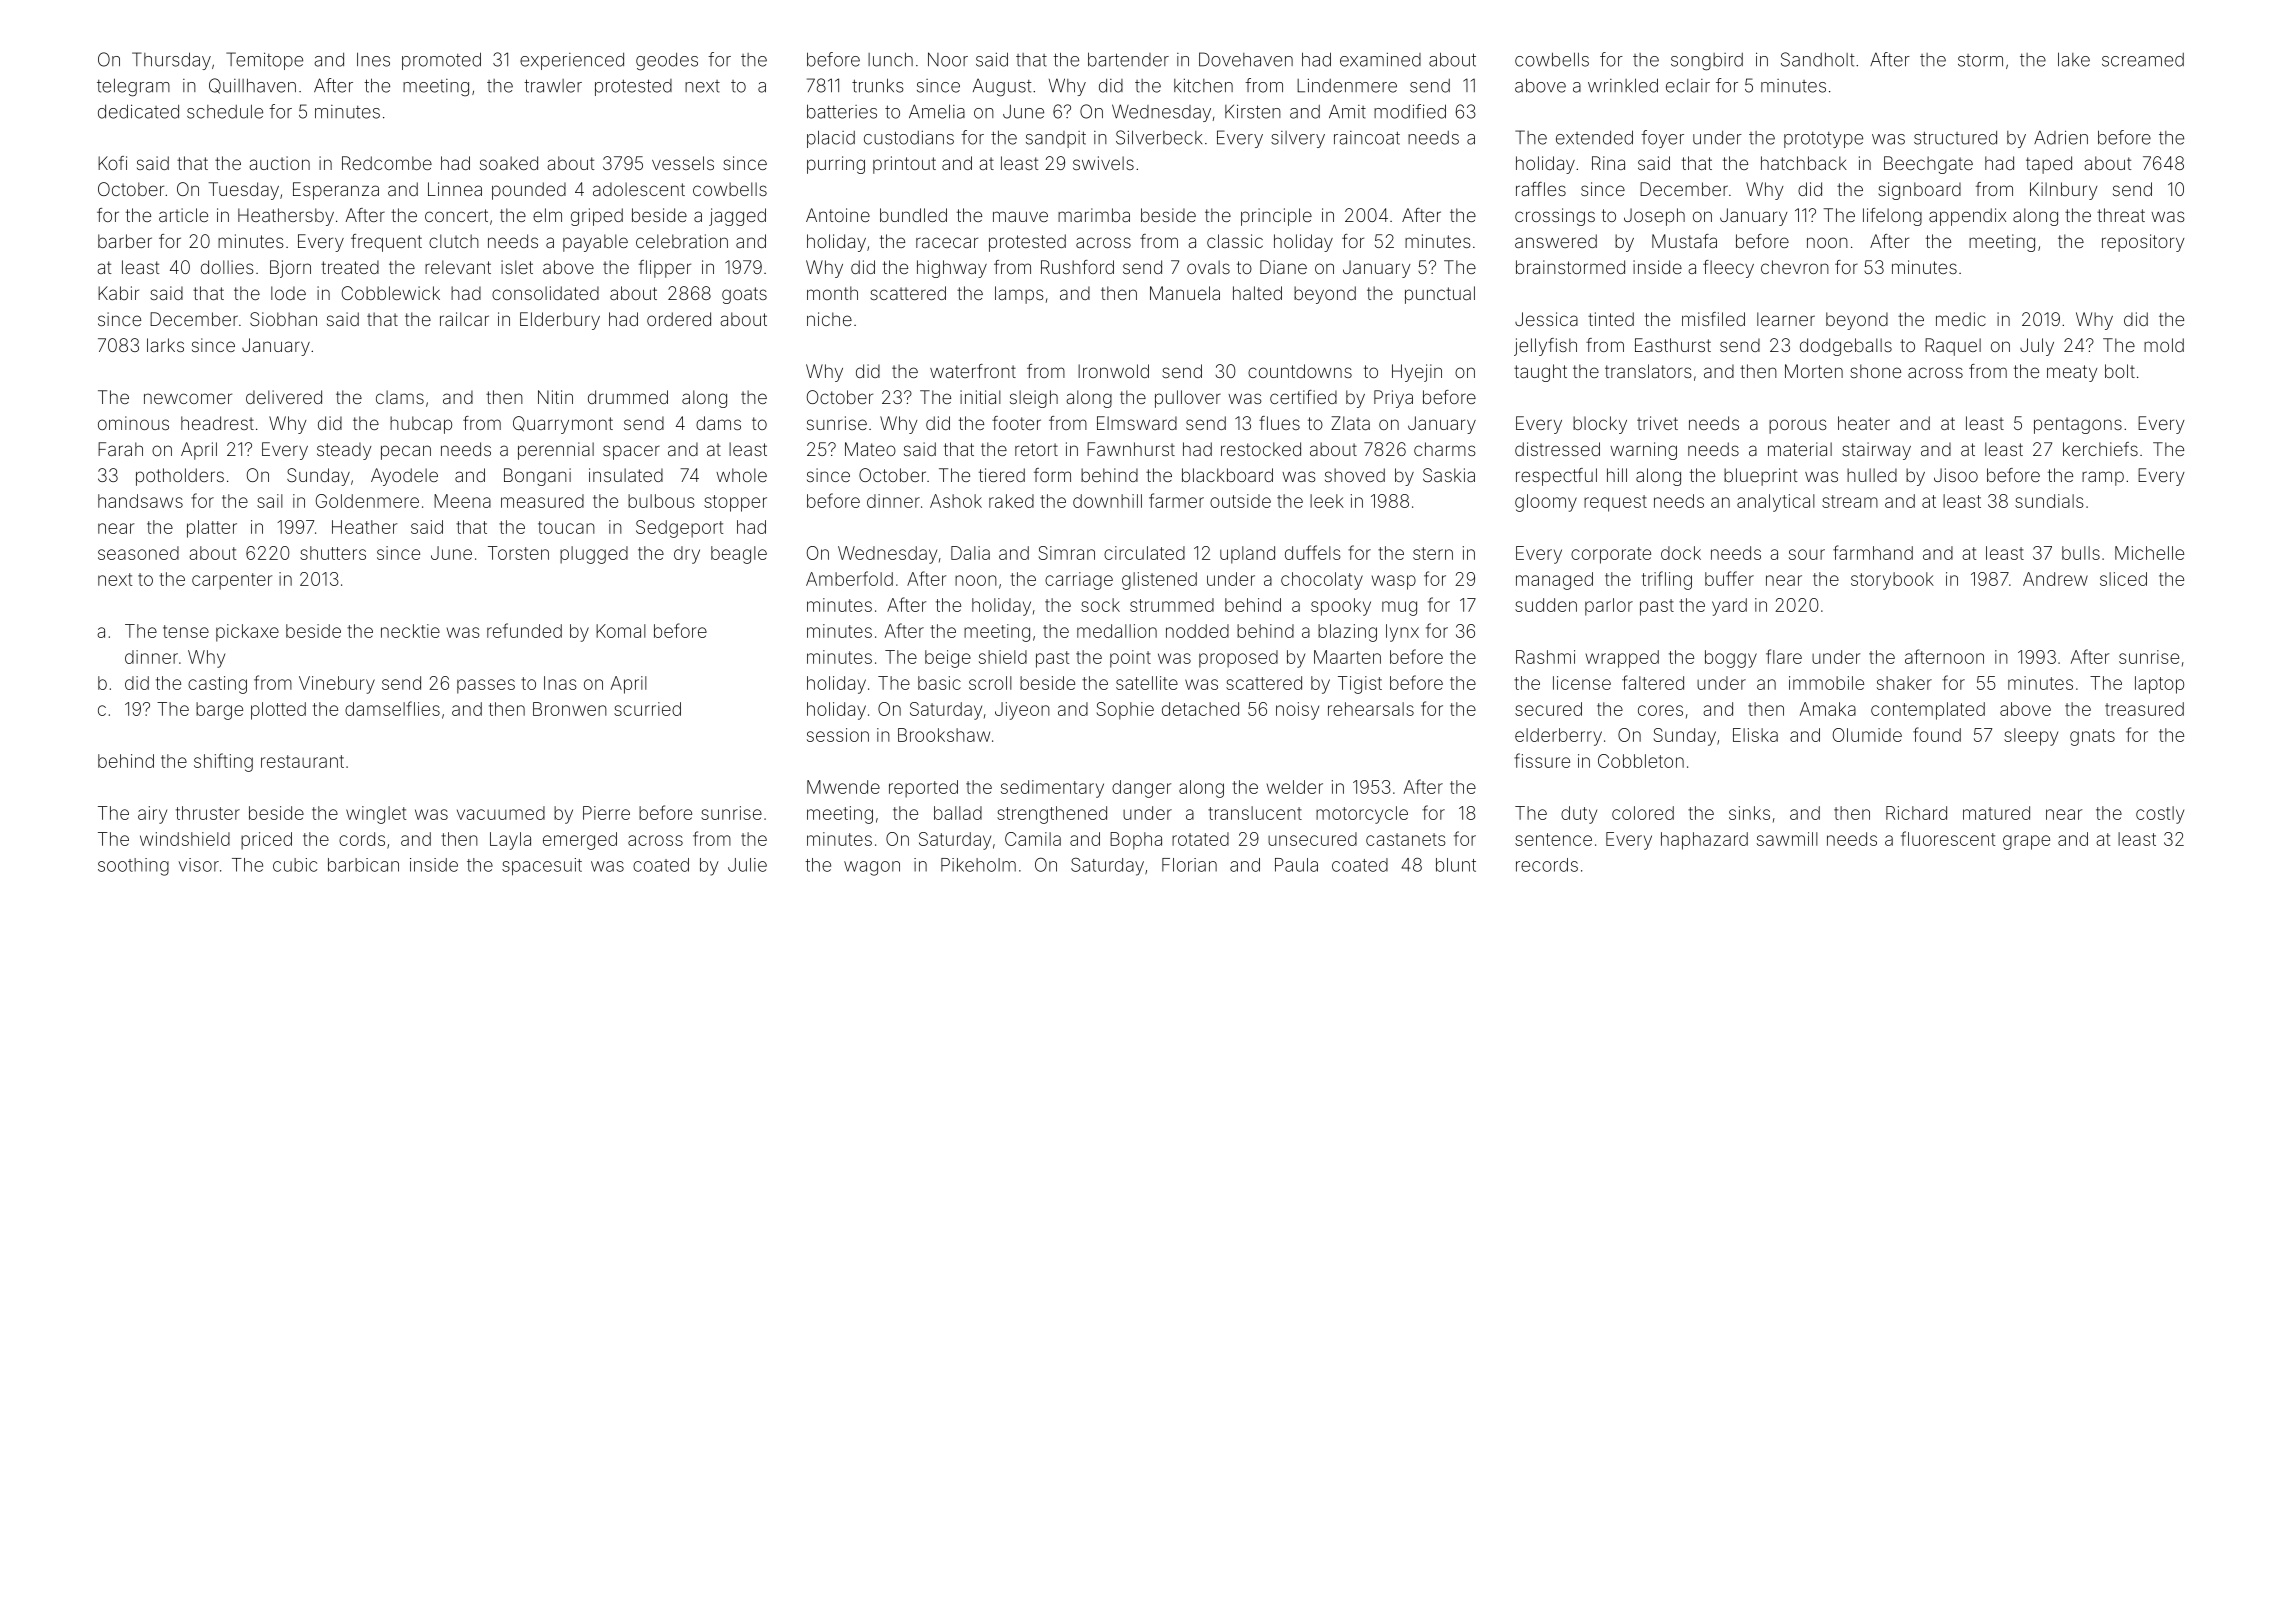  What do you see at coordinates (2159, 685) in the image?
I see `laptop` at bounding box center [2159, 685].
